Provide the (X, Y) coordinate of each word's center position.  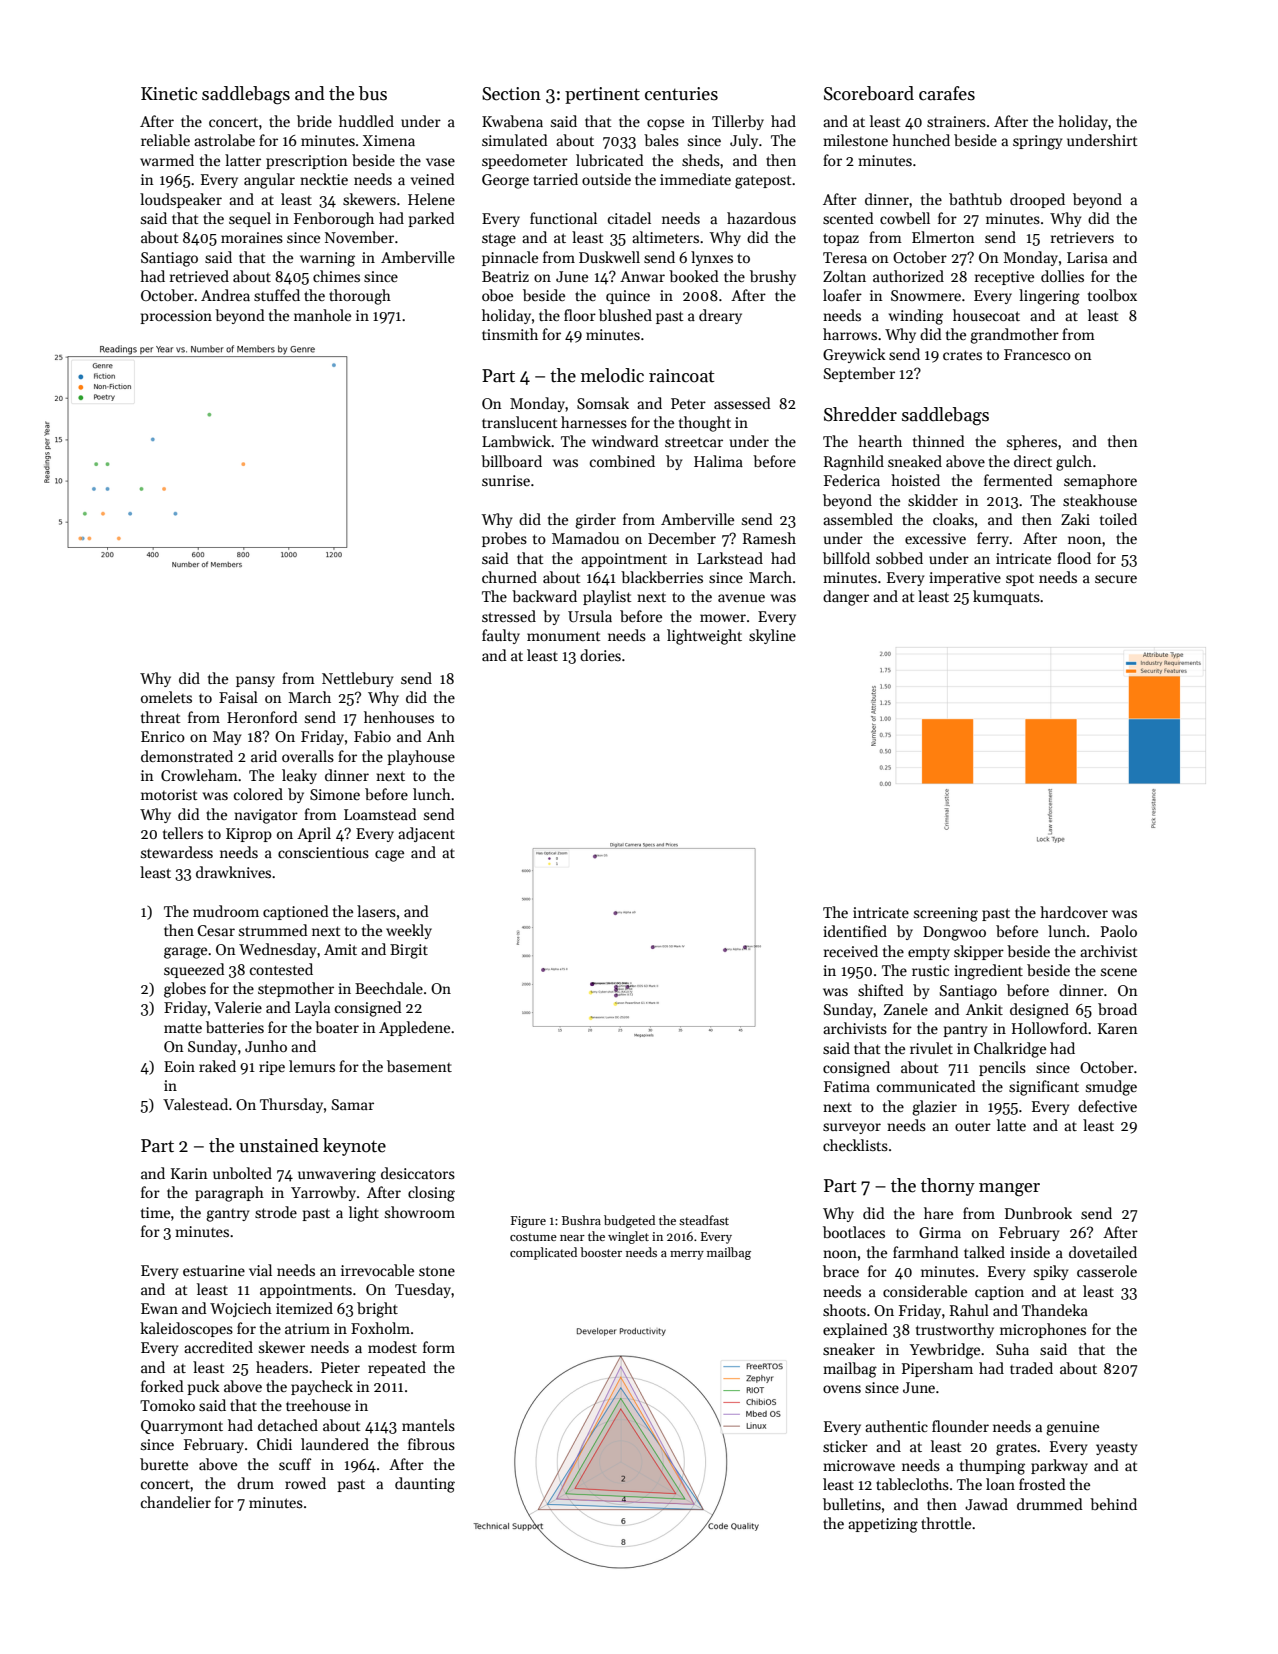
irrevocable (377, 1270)
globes (185, 990)
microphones (1043, 1330)
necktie (324, 179)
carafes (947, 93)
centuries (681, 94)
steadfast (704, 1220)
